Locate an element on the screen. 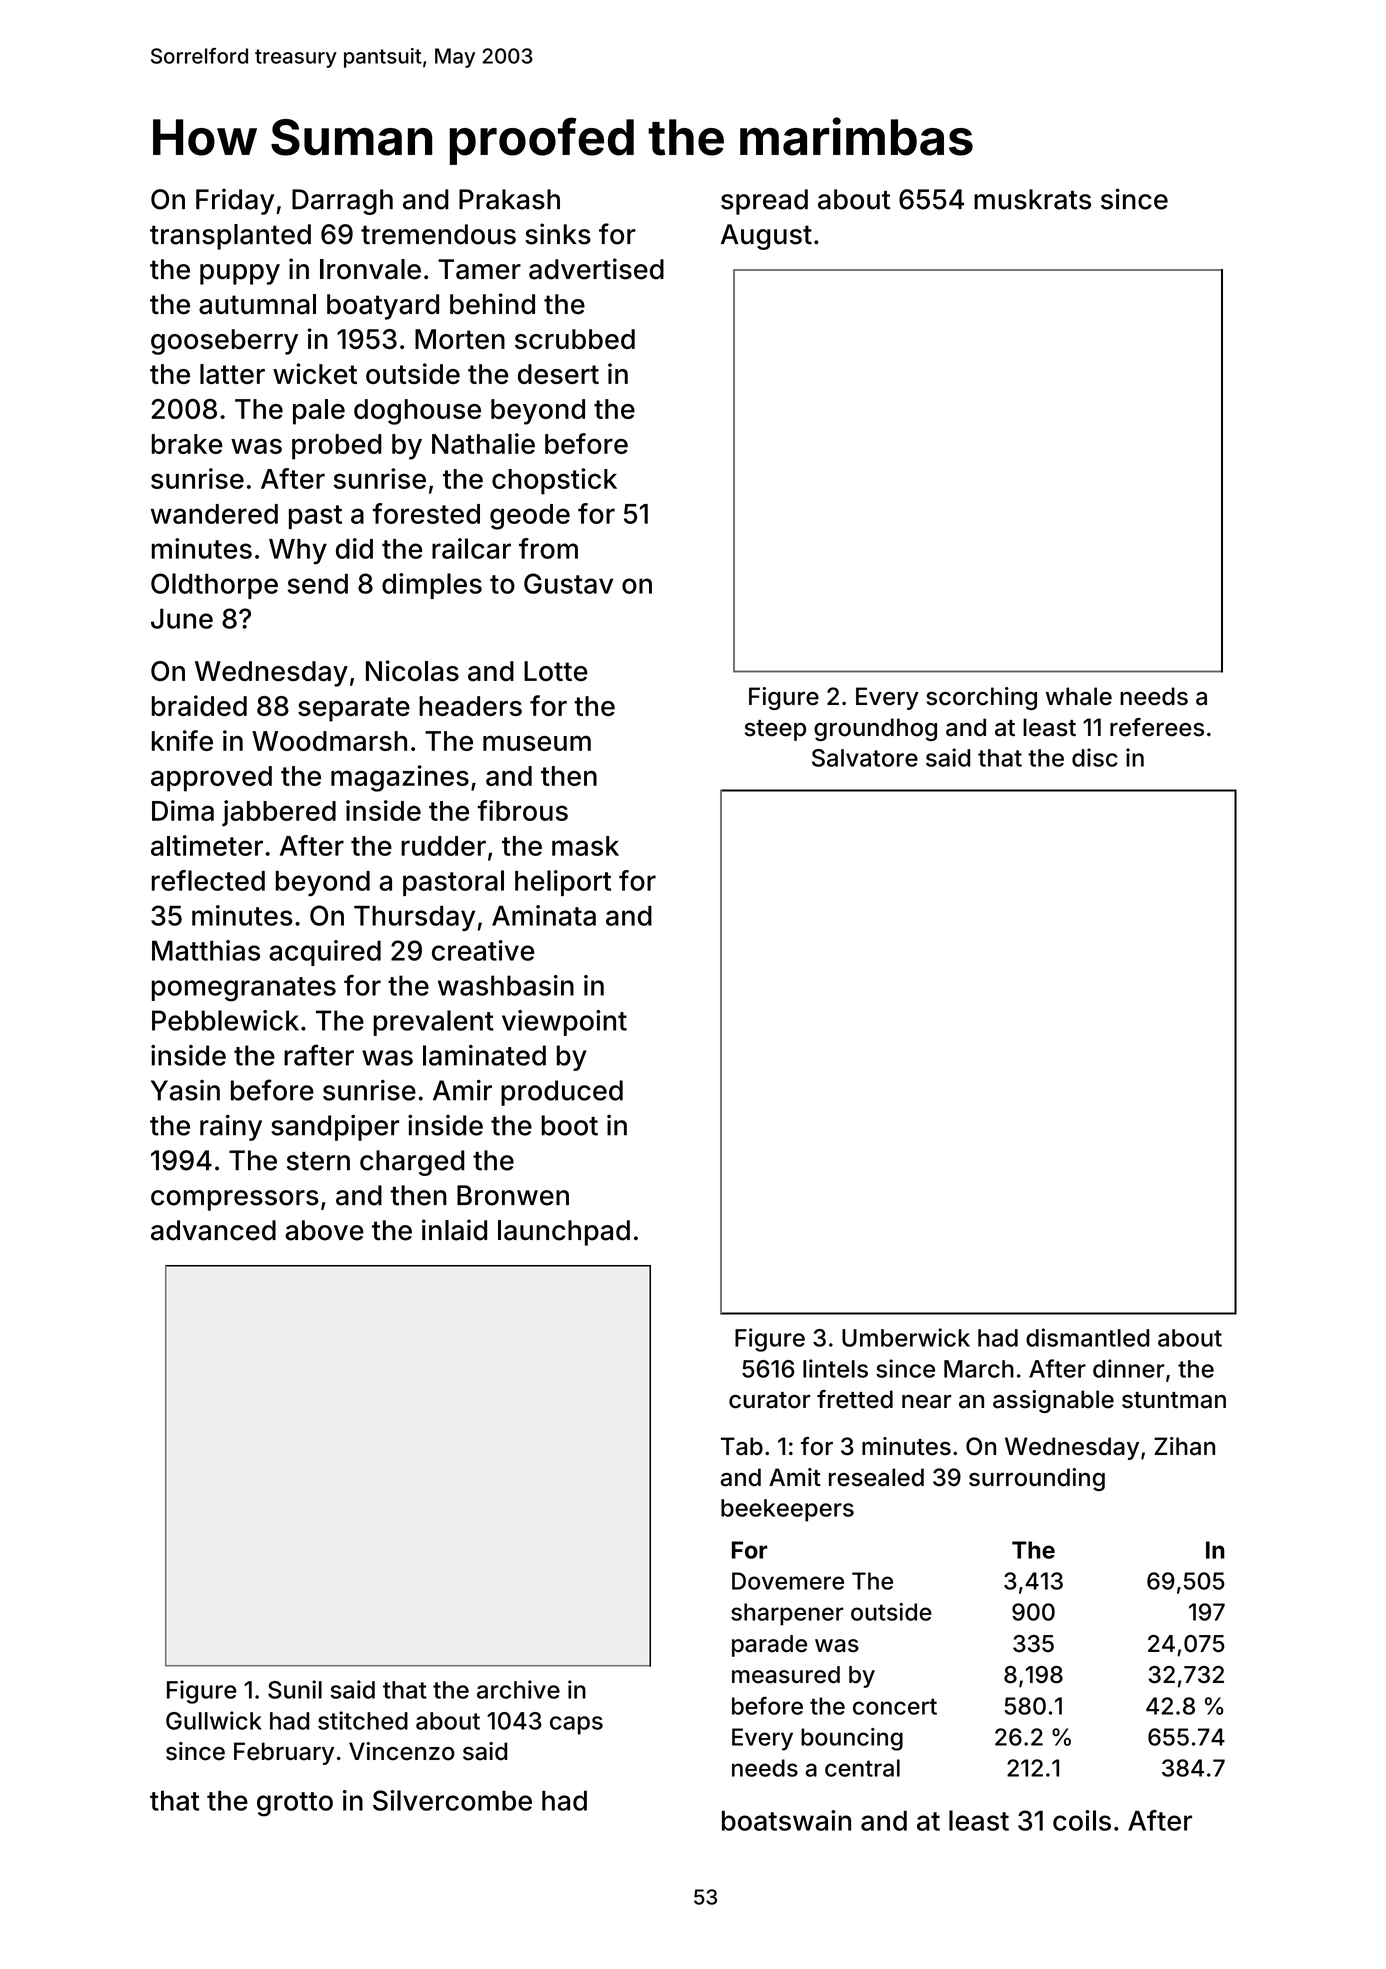 This screenshot has width=1386, height=1969. wandered is located at coordinates (214, 514).
